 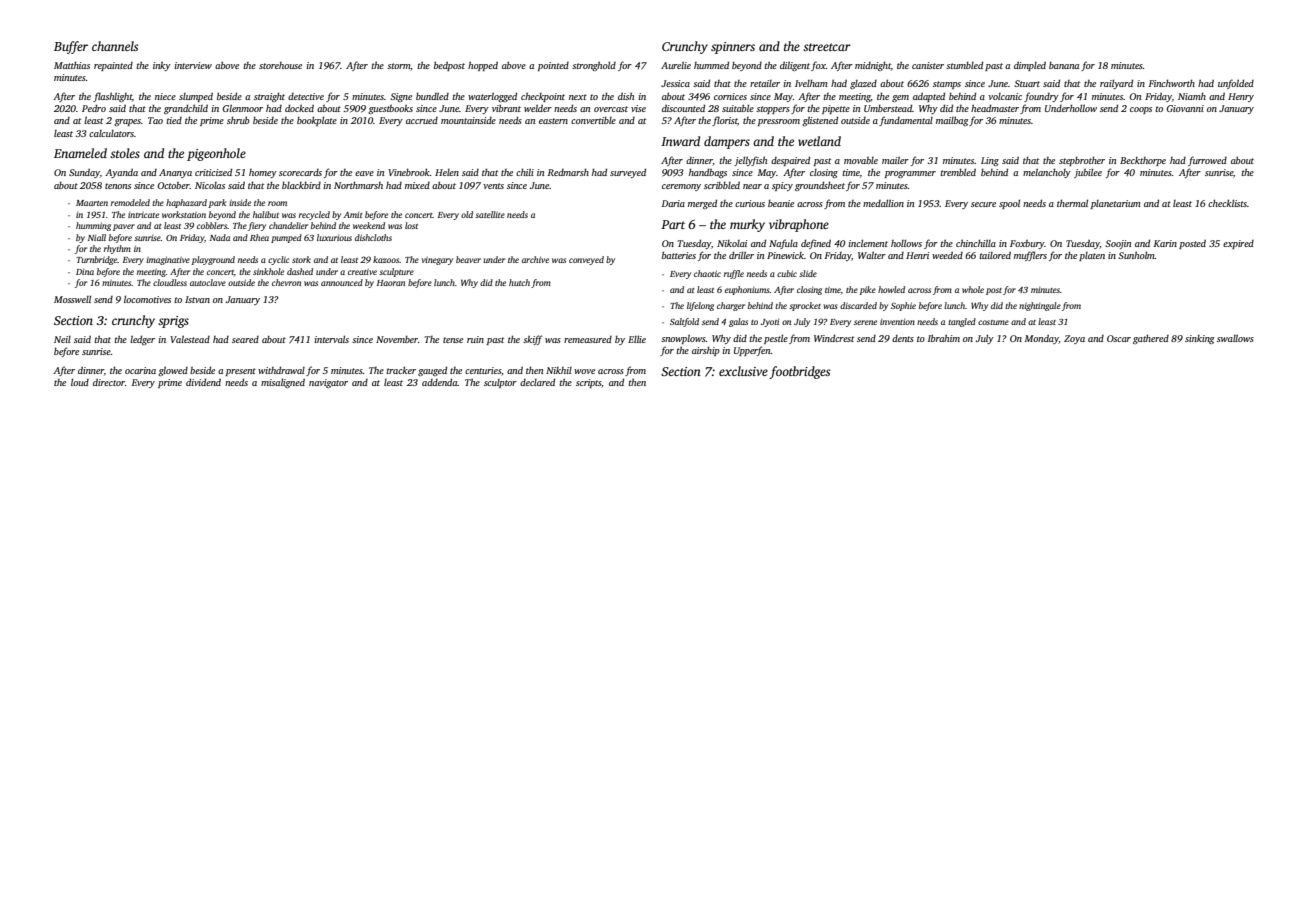 What do you see at coordinates (983, 204) in the document?
I see `secure` at bounding box center [983, 204].
